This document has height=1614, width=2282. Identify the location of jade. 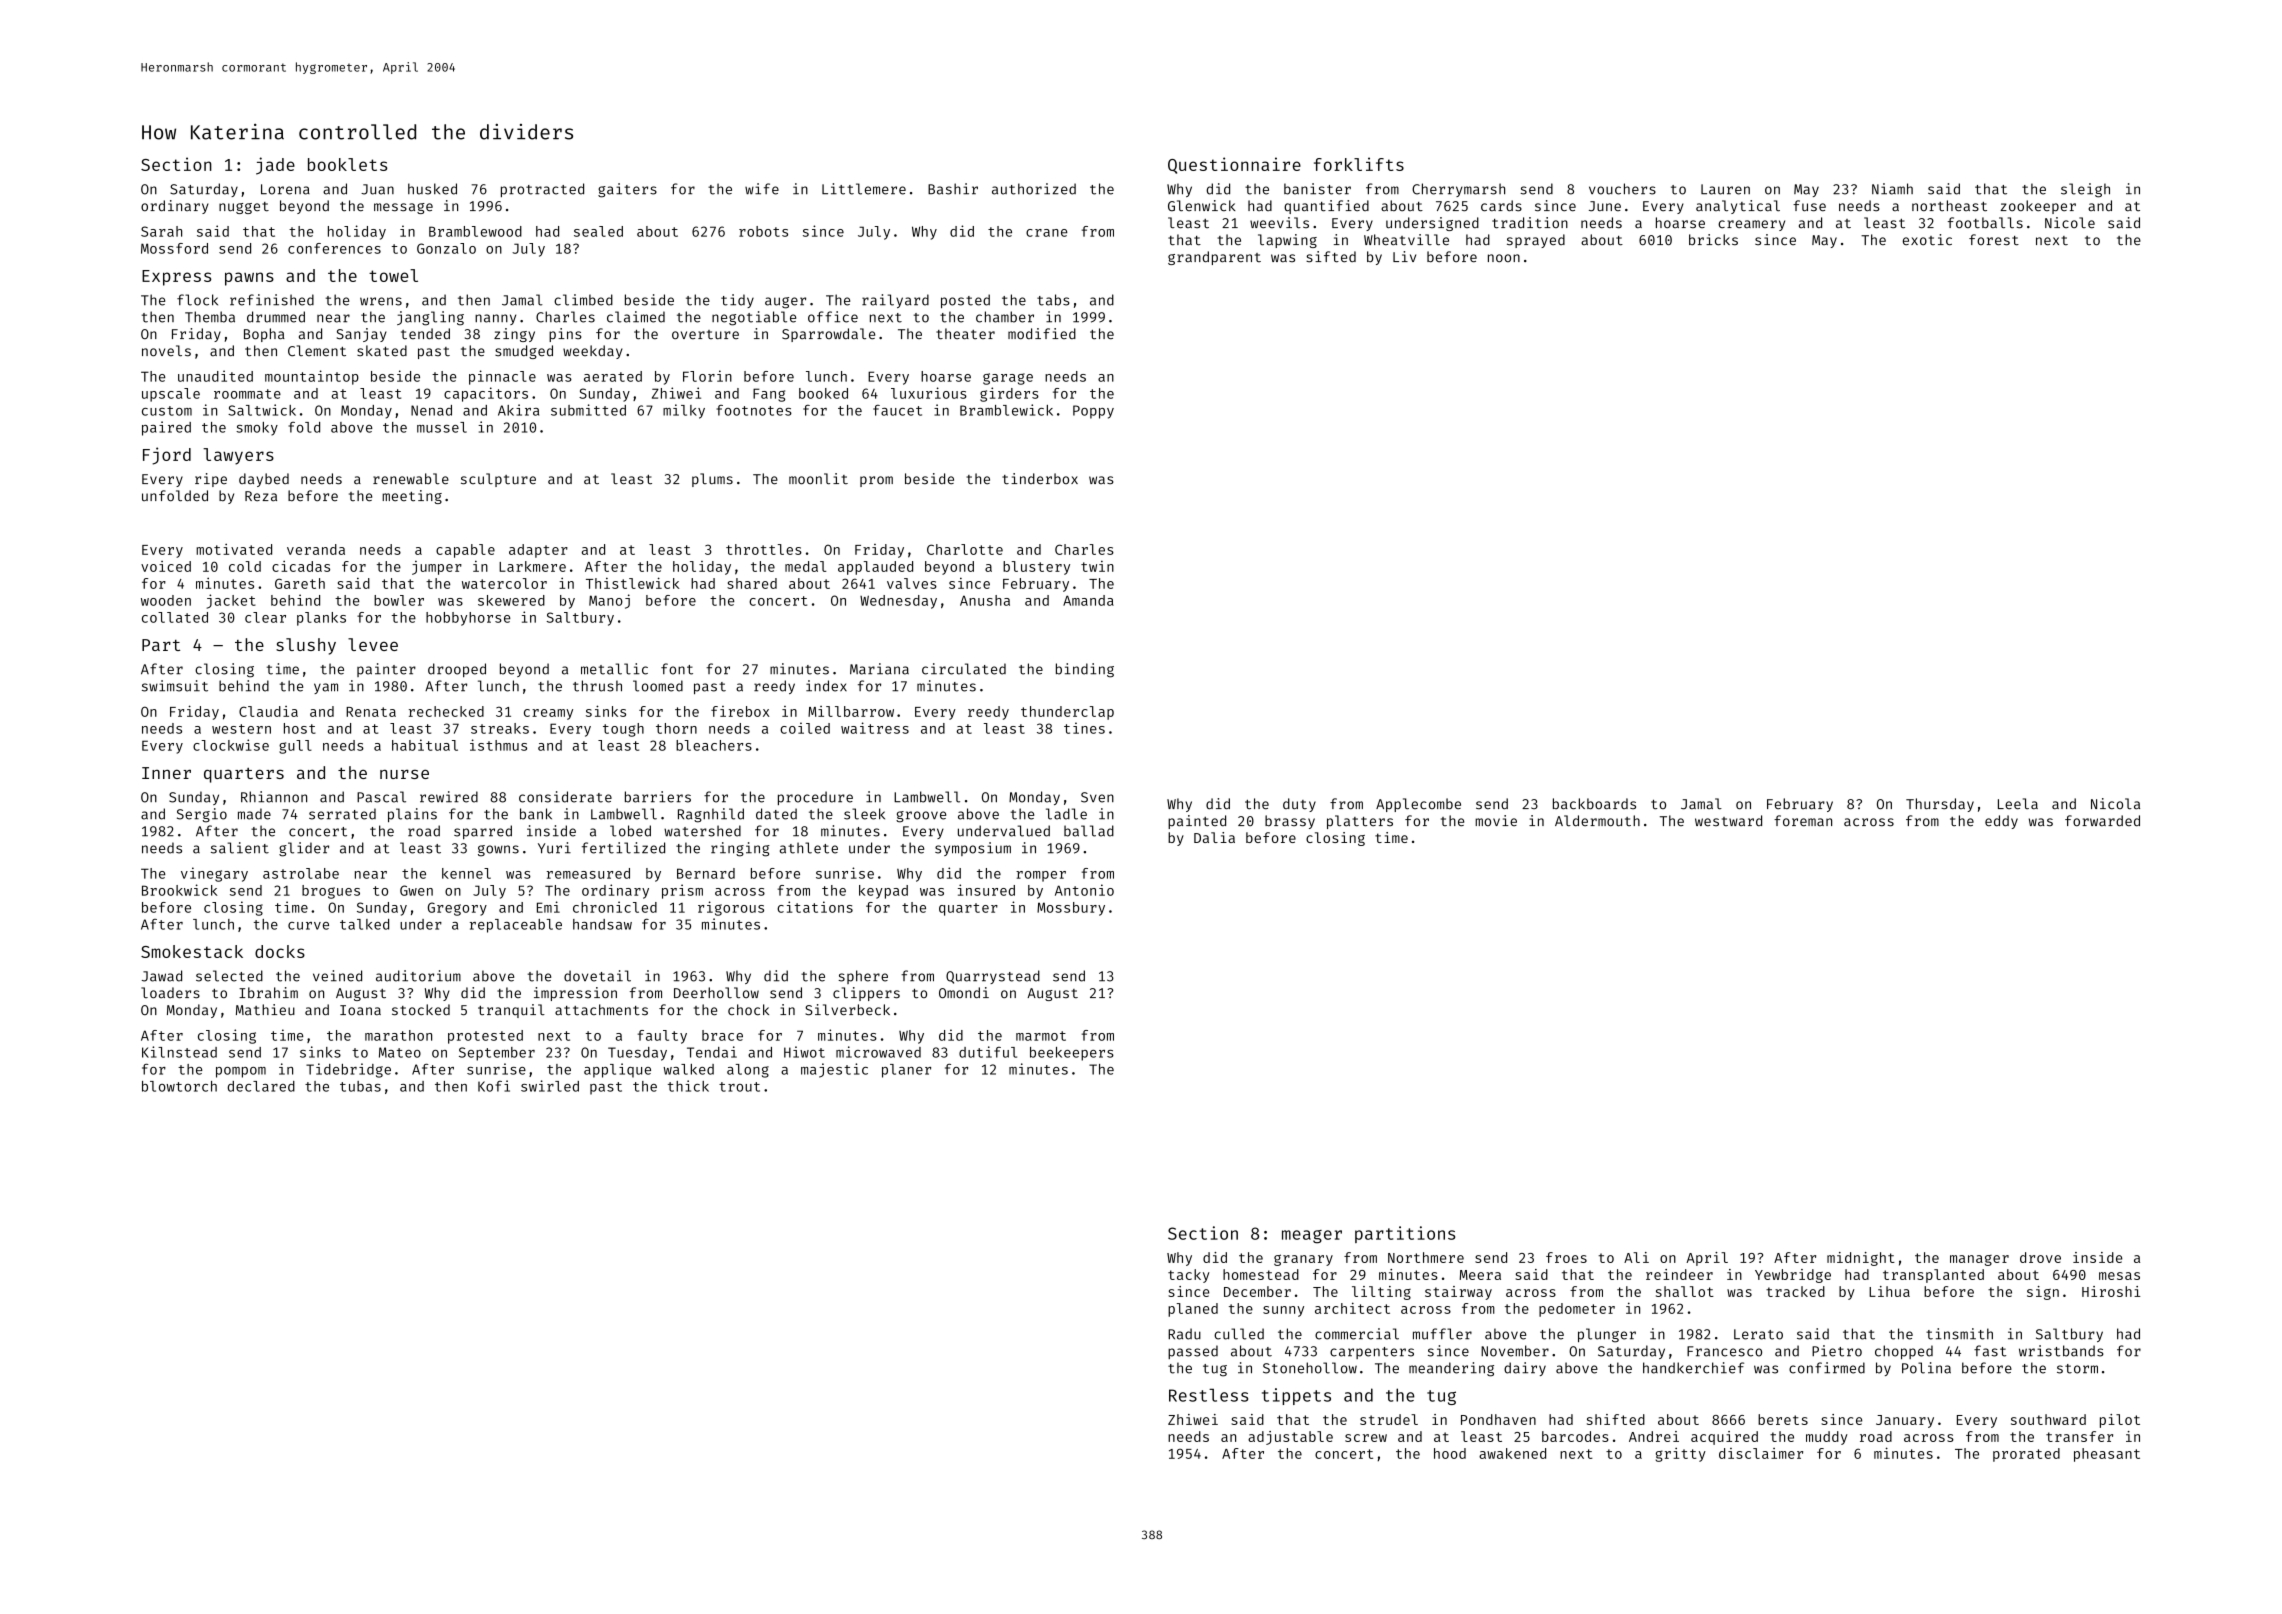
(275, 166).
